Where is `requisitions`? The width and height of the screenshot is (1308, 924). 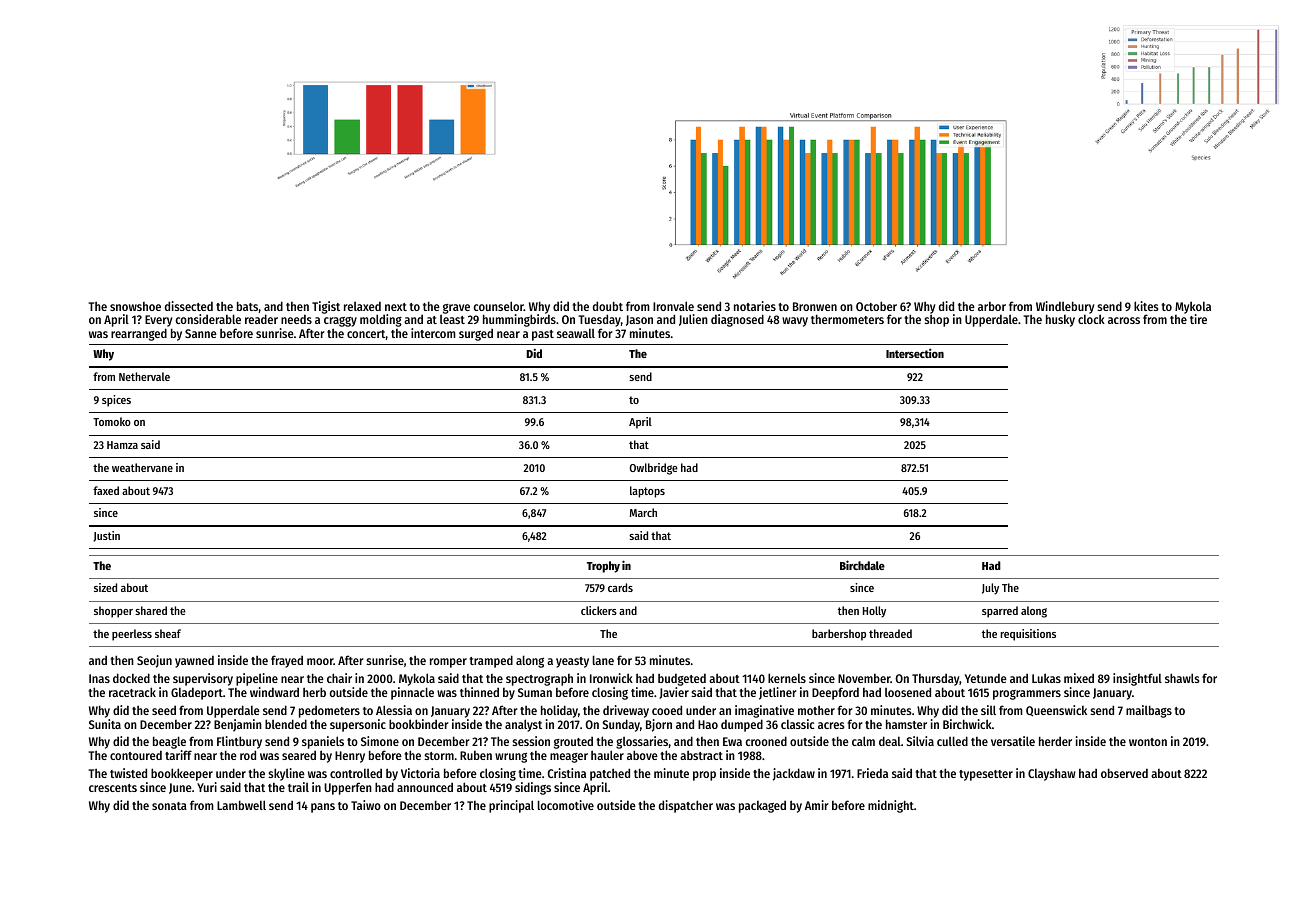
requisitions is located at coordinates (1028, 635).
